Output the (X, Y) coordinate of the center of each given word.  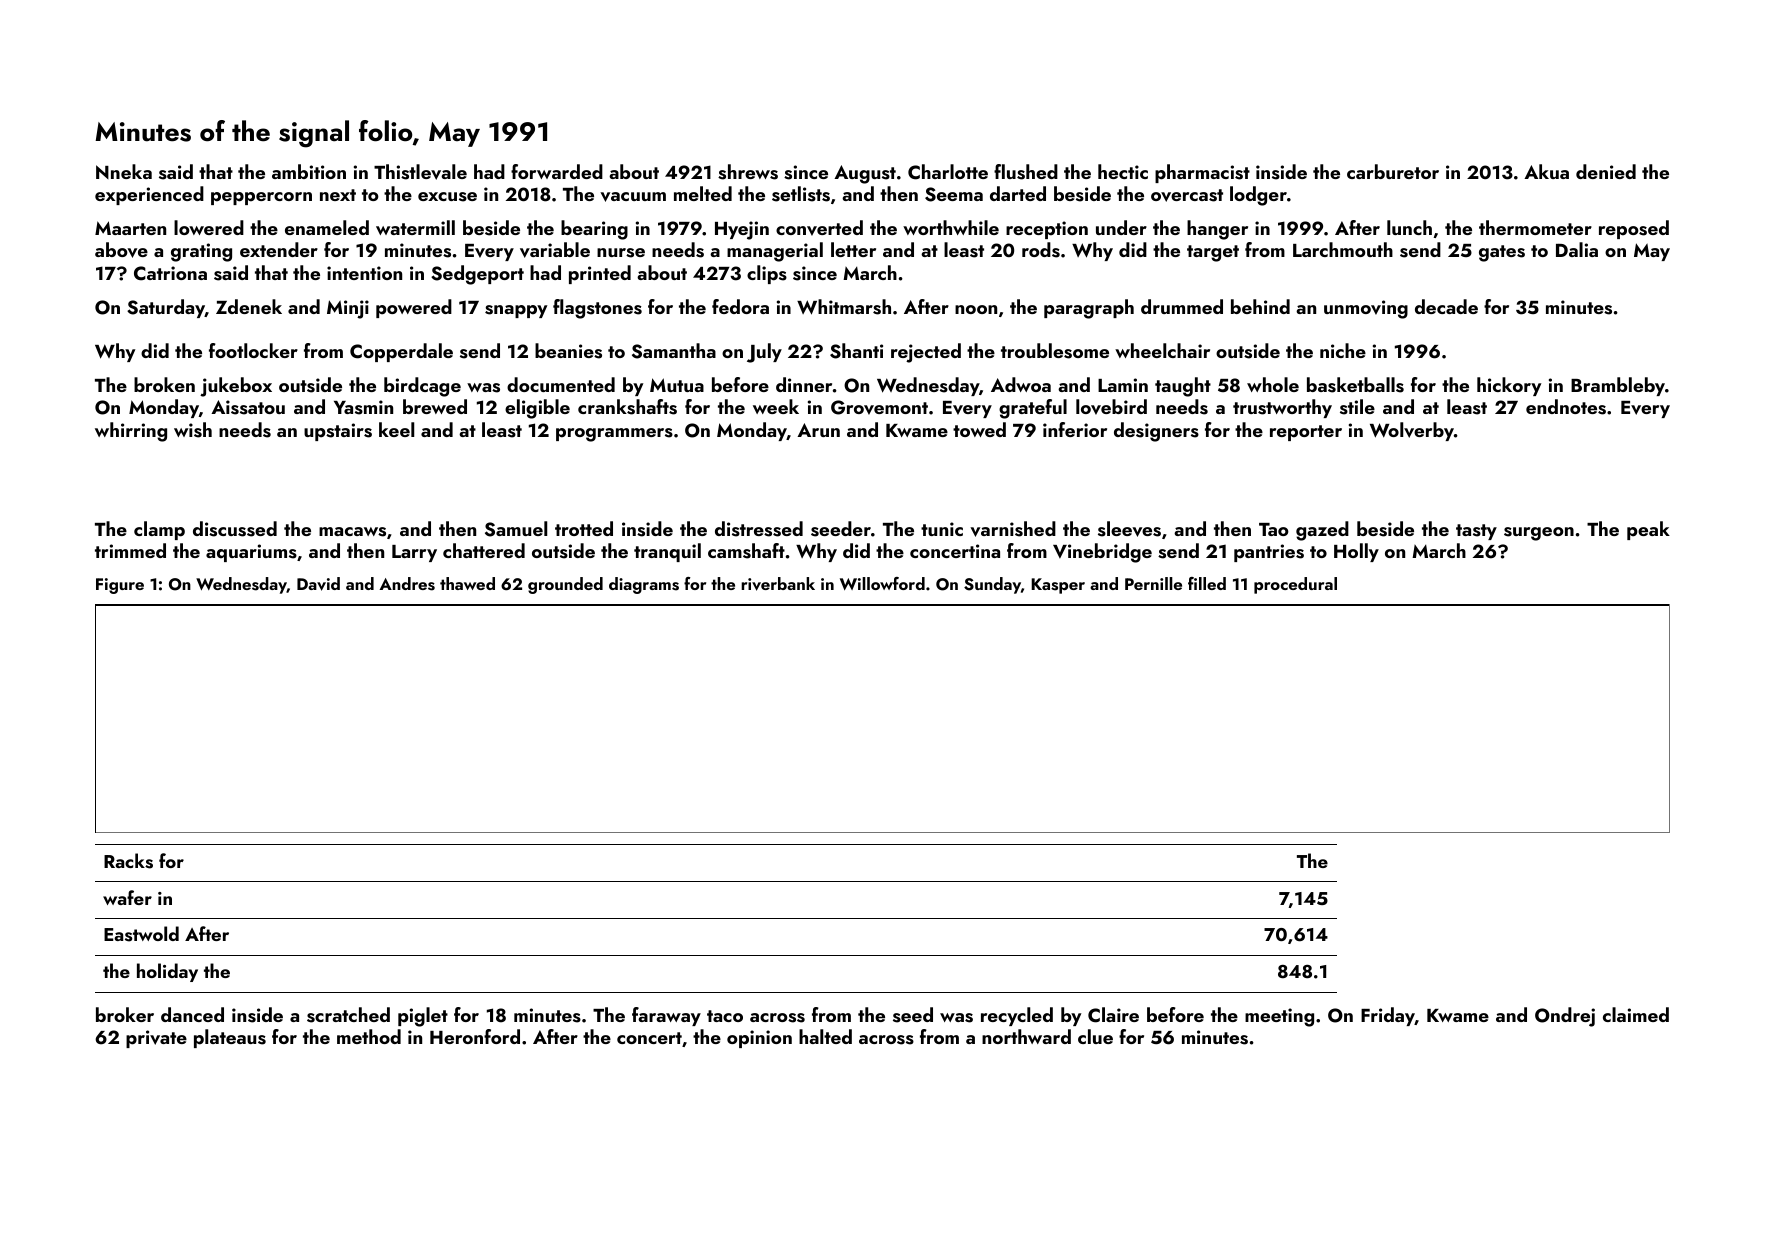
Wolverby (1412, 431)
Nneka (124, 171)
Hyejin (742, 230)
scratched (348, 1015)
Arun (818, 430)
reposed (1634, 229)
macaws (352, 532)
